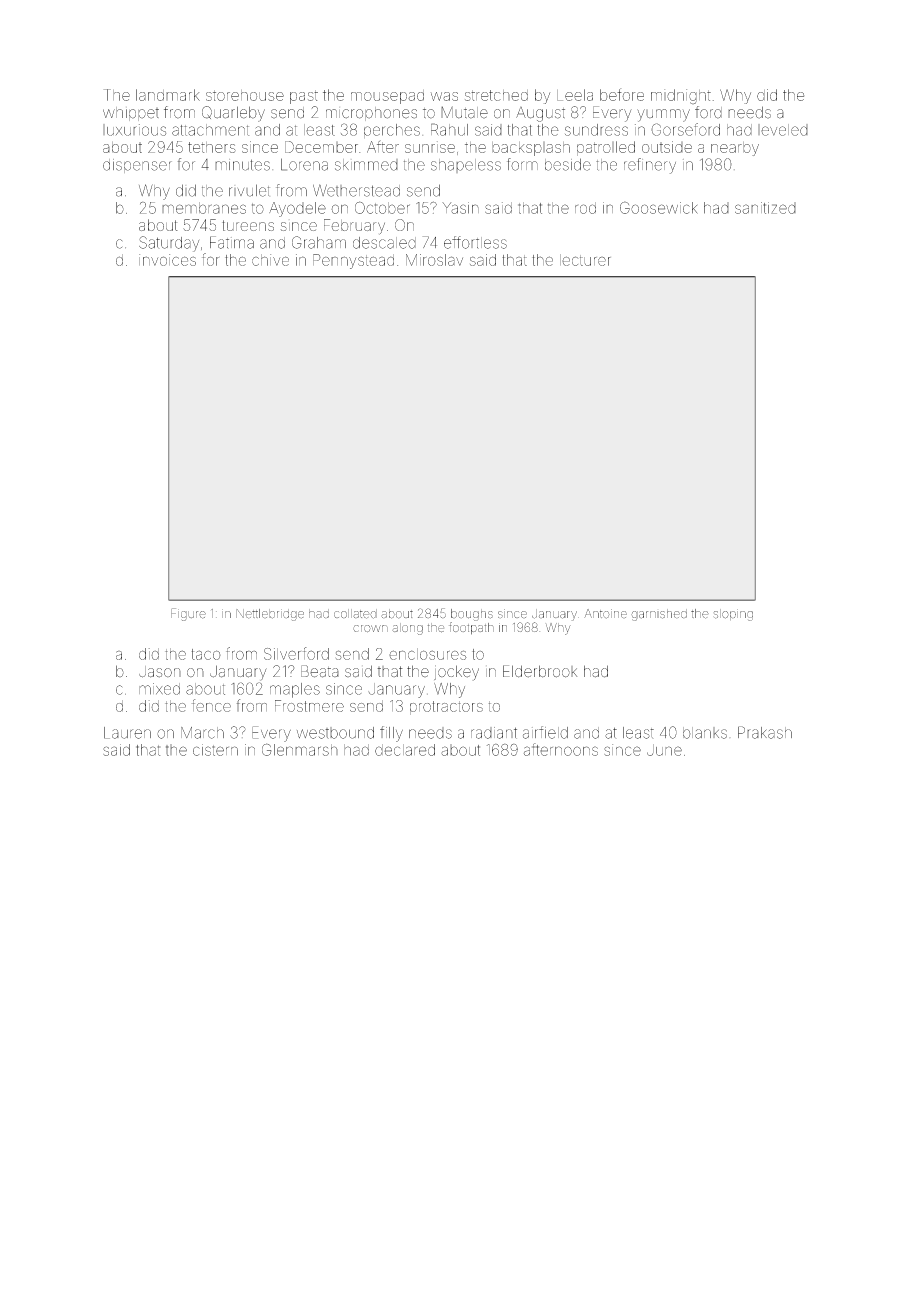 This screenshot has width=924, height=1308. I want to click on garnished, so click(659, 615).
